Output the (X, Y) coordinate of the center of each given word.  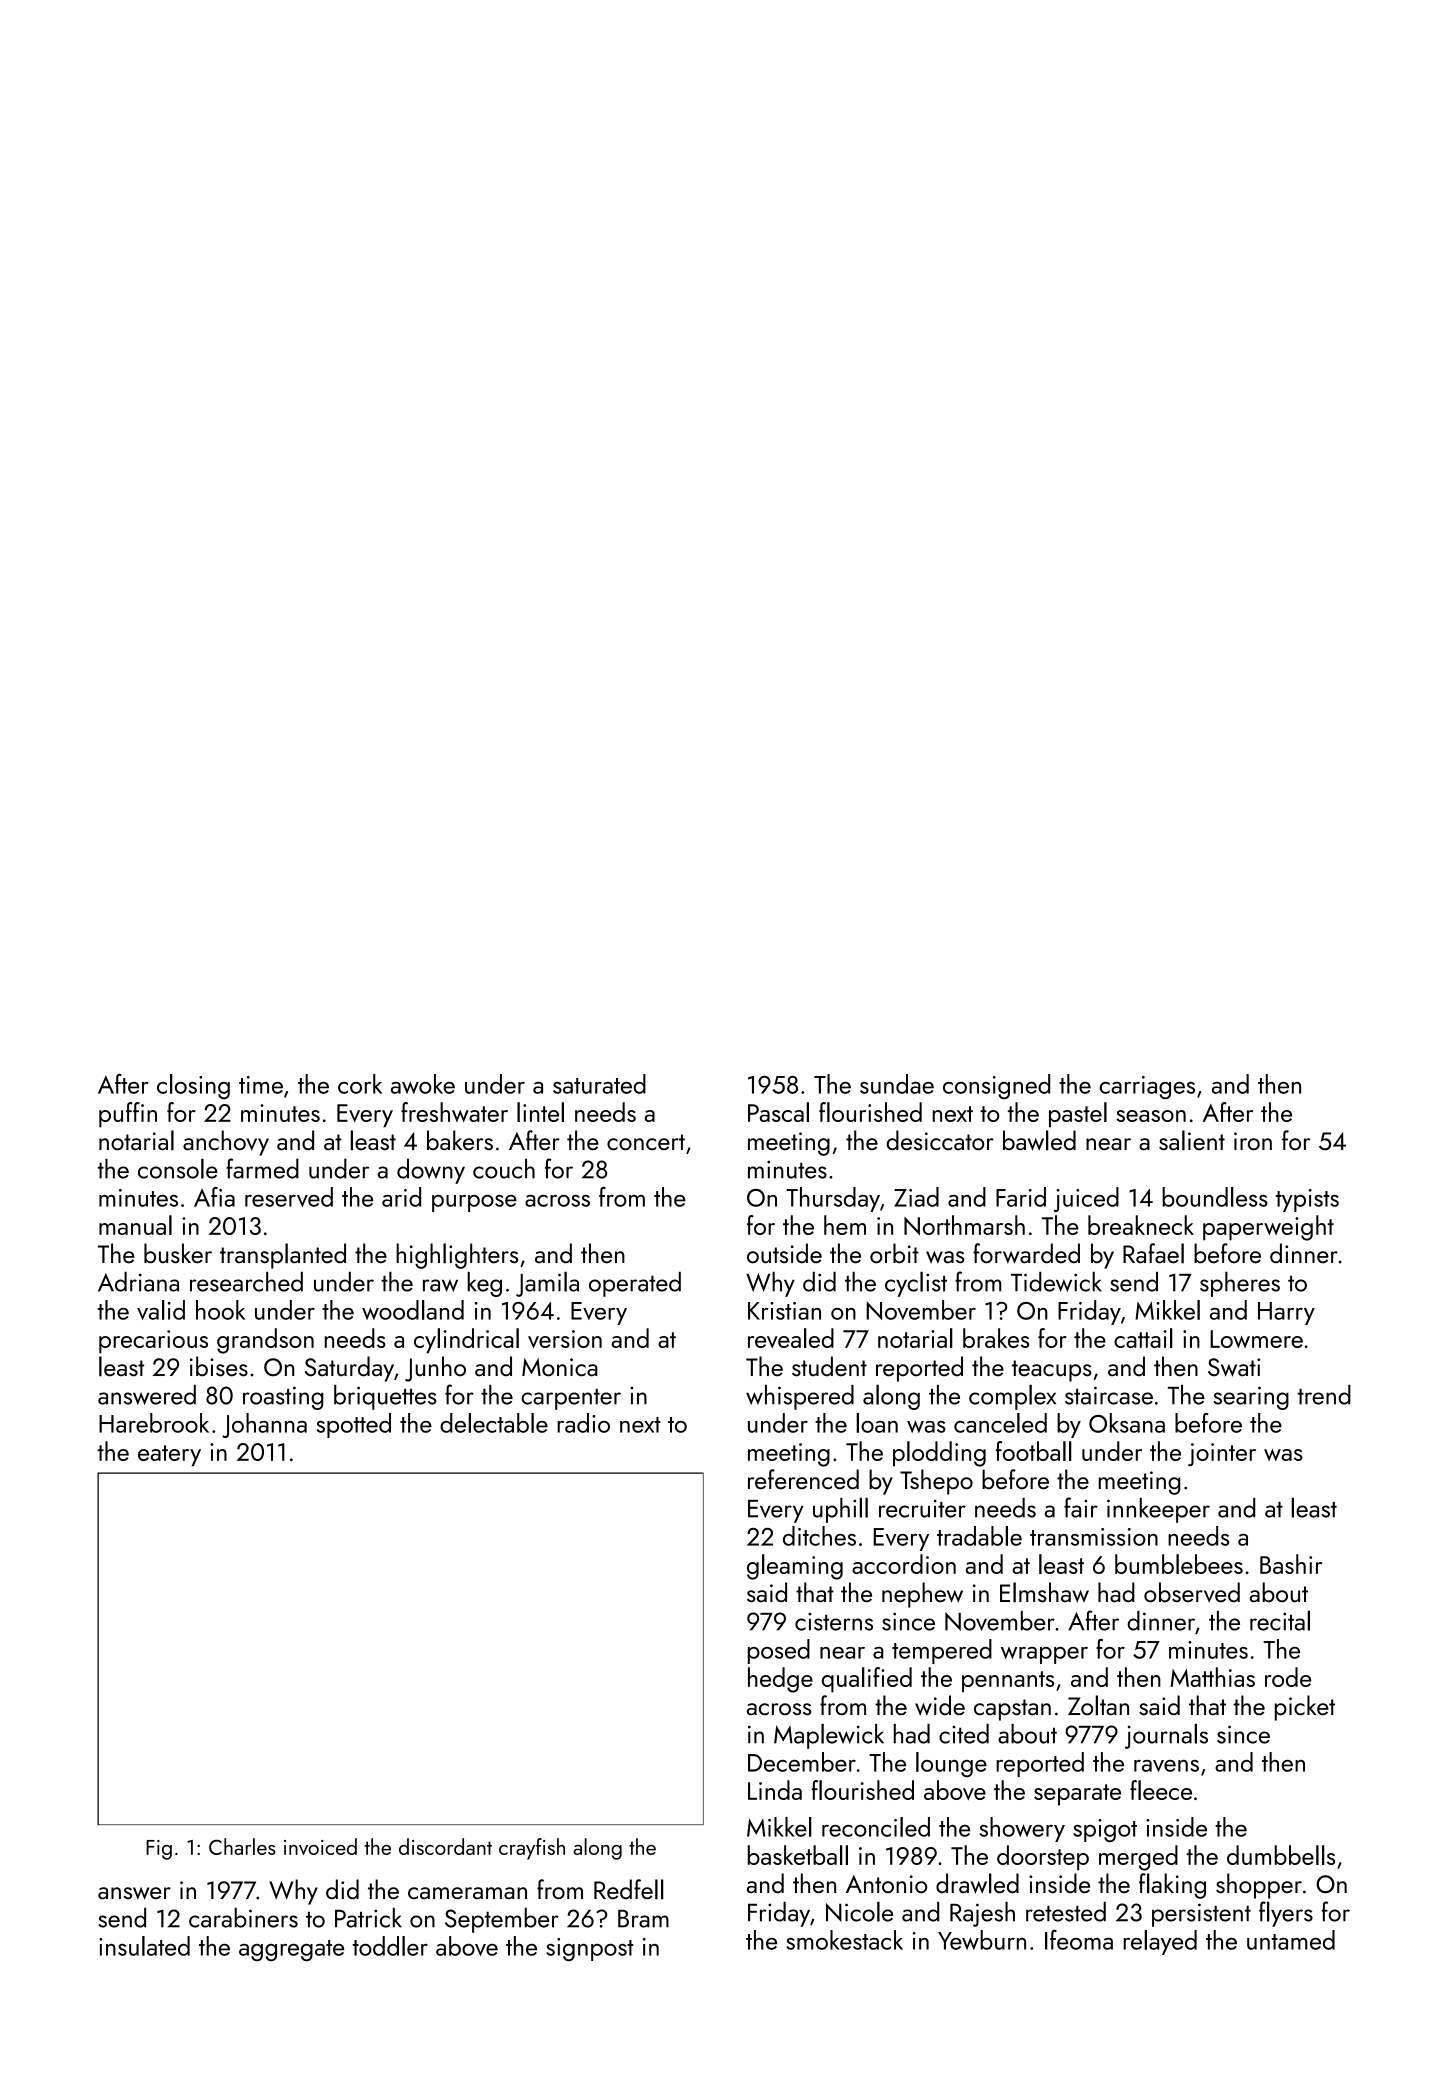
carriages (1147, 1088)
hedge (780, 1680)
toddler (390, 1946)
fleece (1161, 1790)
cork (360, 1084)
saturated (599, 1084)
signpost (590, 1950)
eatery (169, 1456)
